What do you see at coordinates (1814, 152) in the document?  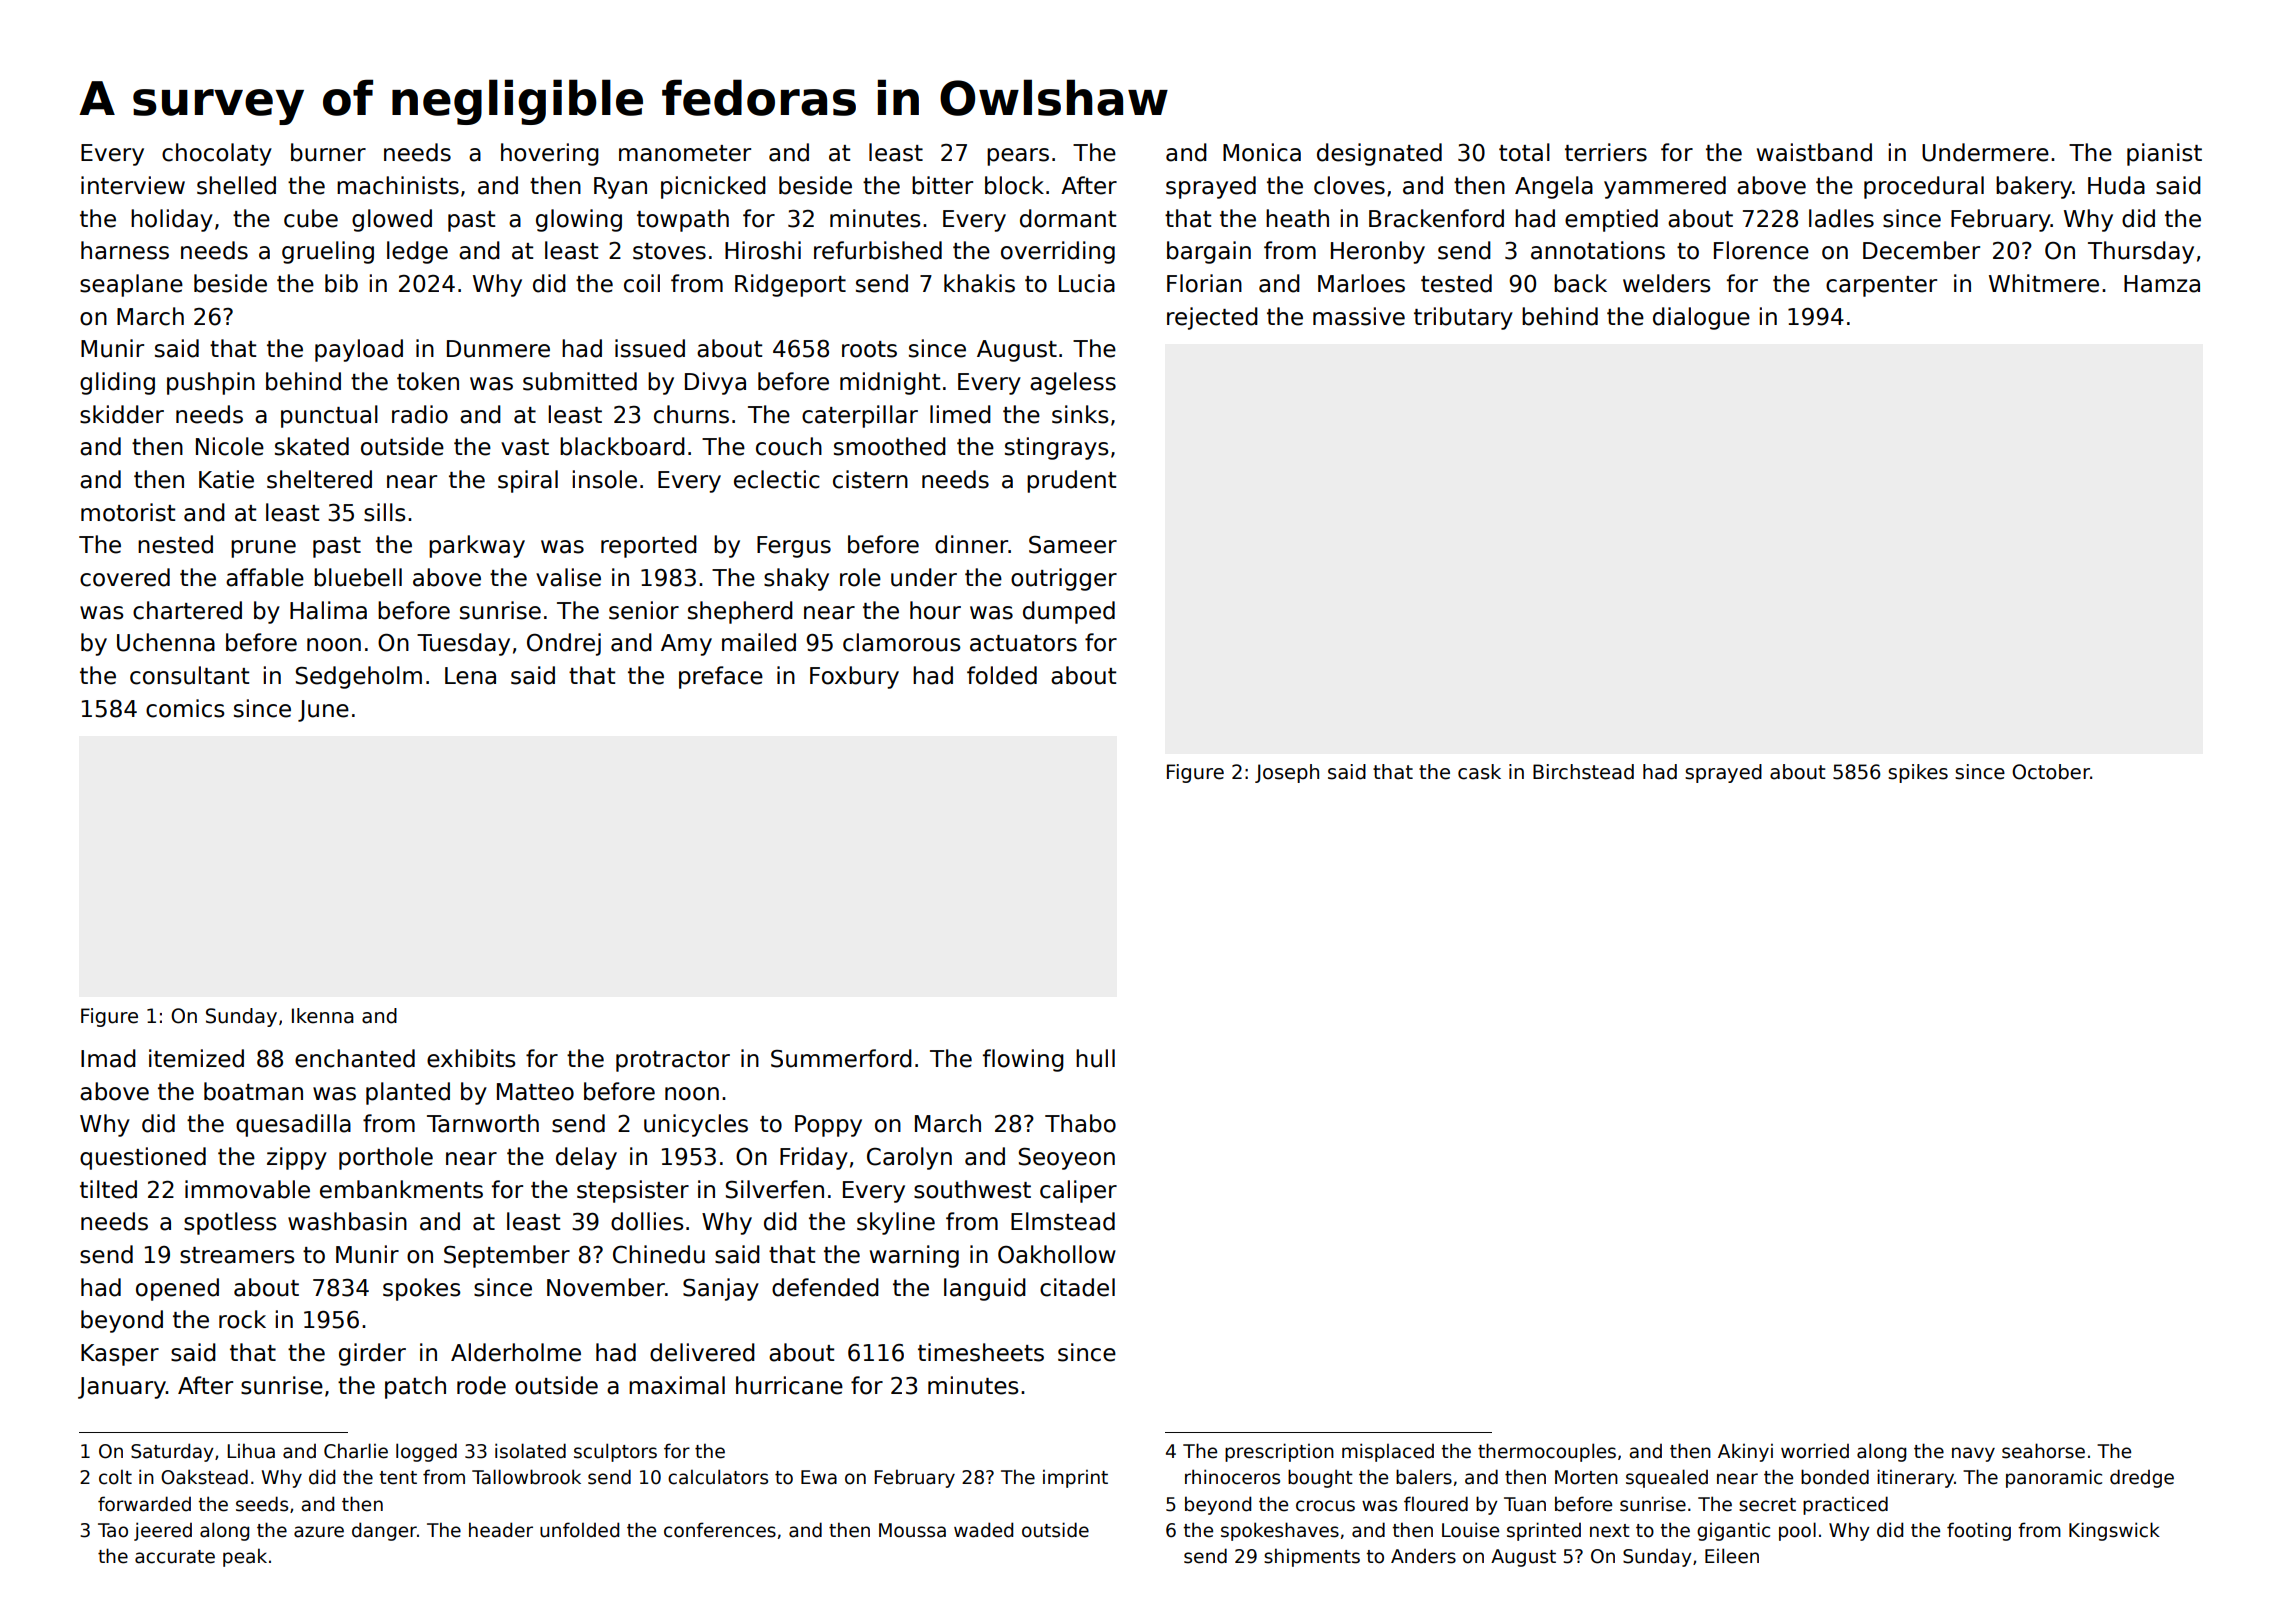 I see `waistband` at bounding box center [1814, 152].
